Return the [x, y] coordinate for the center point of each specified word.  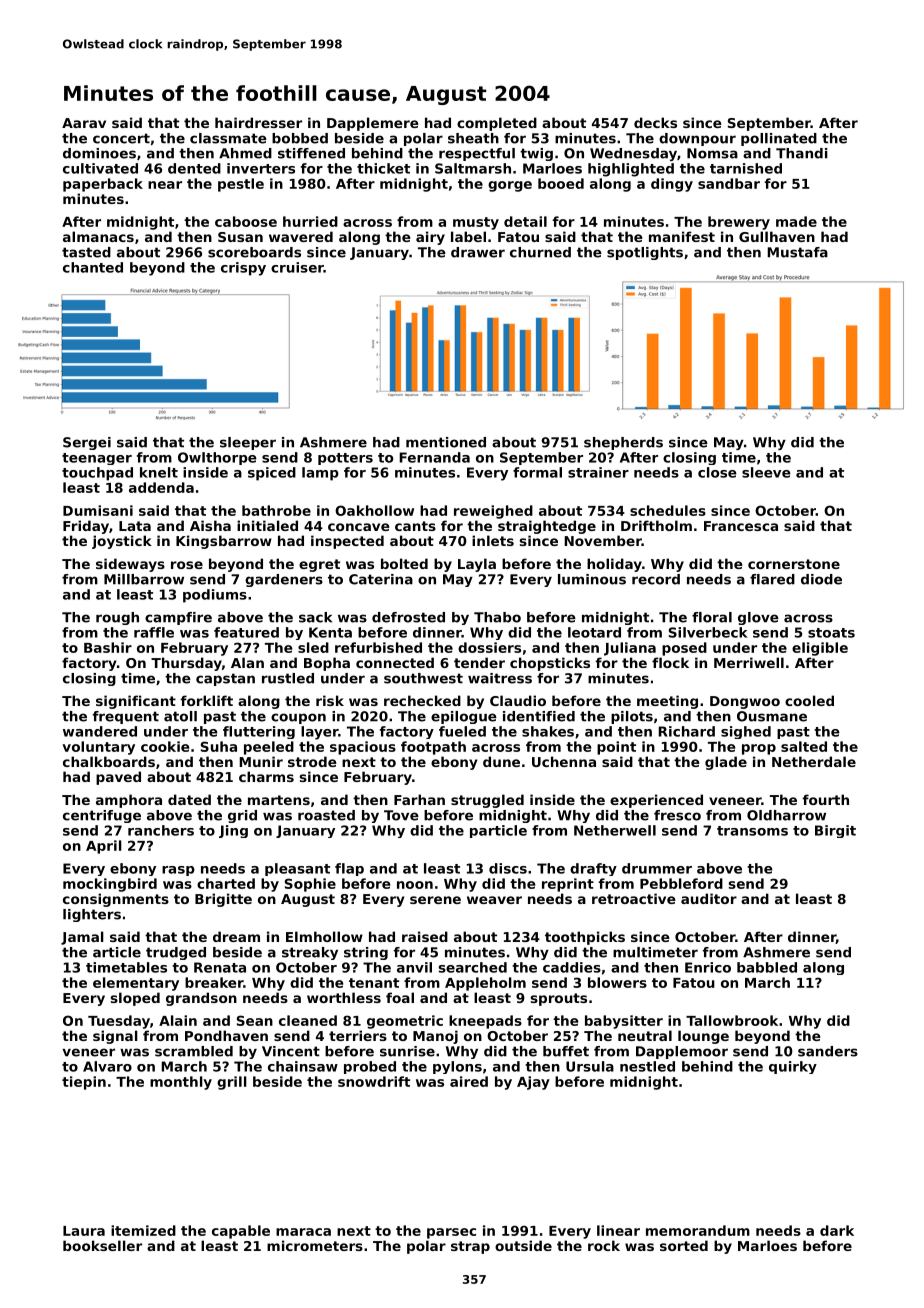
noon [415, 885]
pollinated [779, 139]
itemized [143, 1230]
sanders [828, 1051]
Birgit [835, 831]
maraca [303, 1232]
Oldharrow [786, 815]
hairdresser [258, 122]
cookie [165, 746]
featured [246, 632]
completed [497, 124]
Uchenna [564, 761]
